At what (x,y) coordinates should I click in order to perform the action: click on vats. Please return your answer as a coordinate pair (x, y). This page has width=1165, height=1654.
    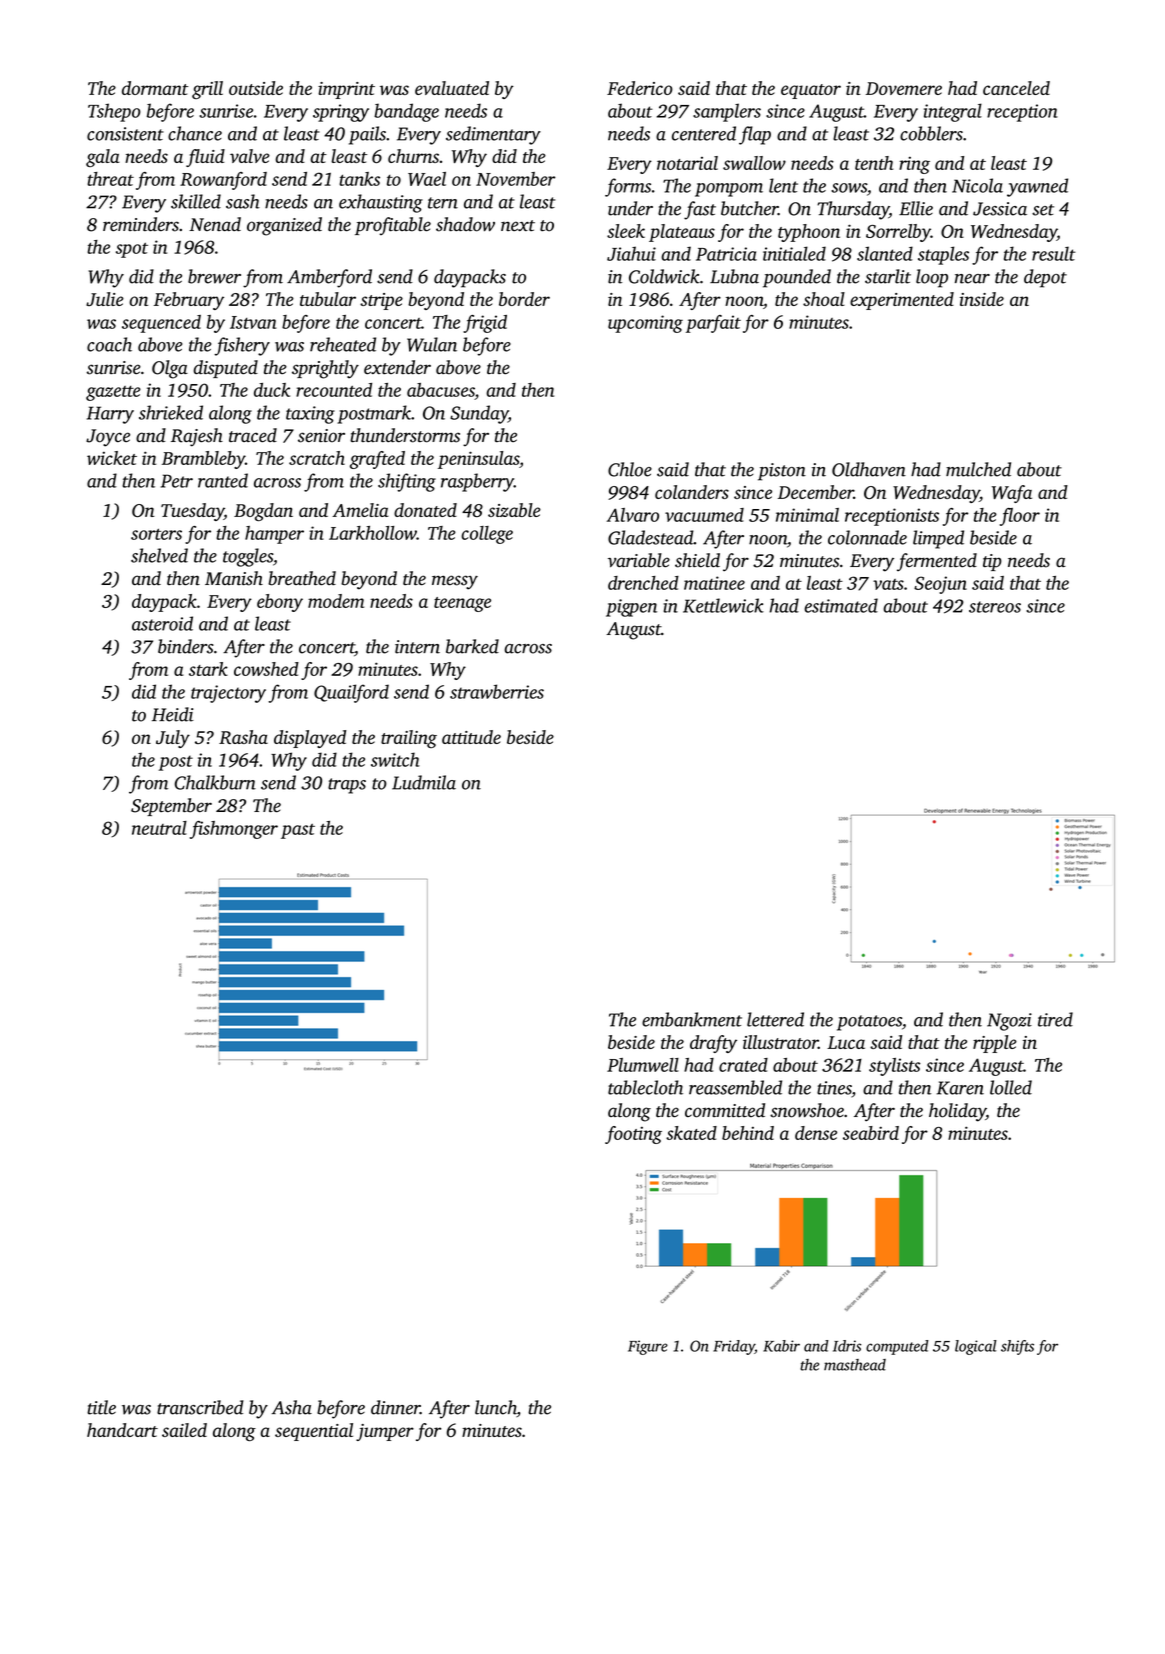
    Looking at the image, I should click on (888, 584).
